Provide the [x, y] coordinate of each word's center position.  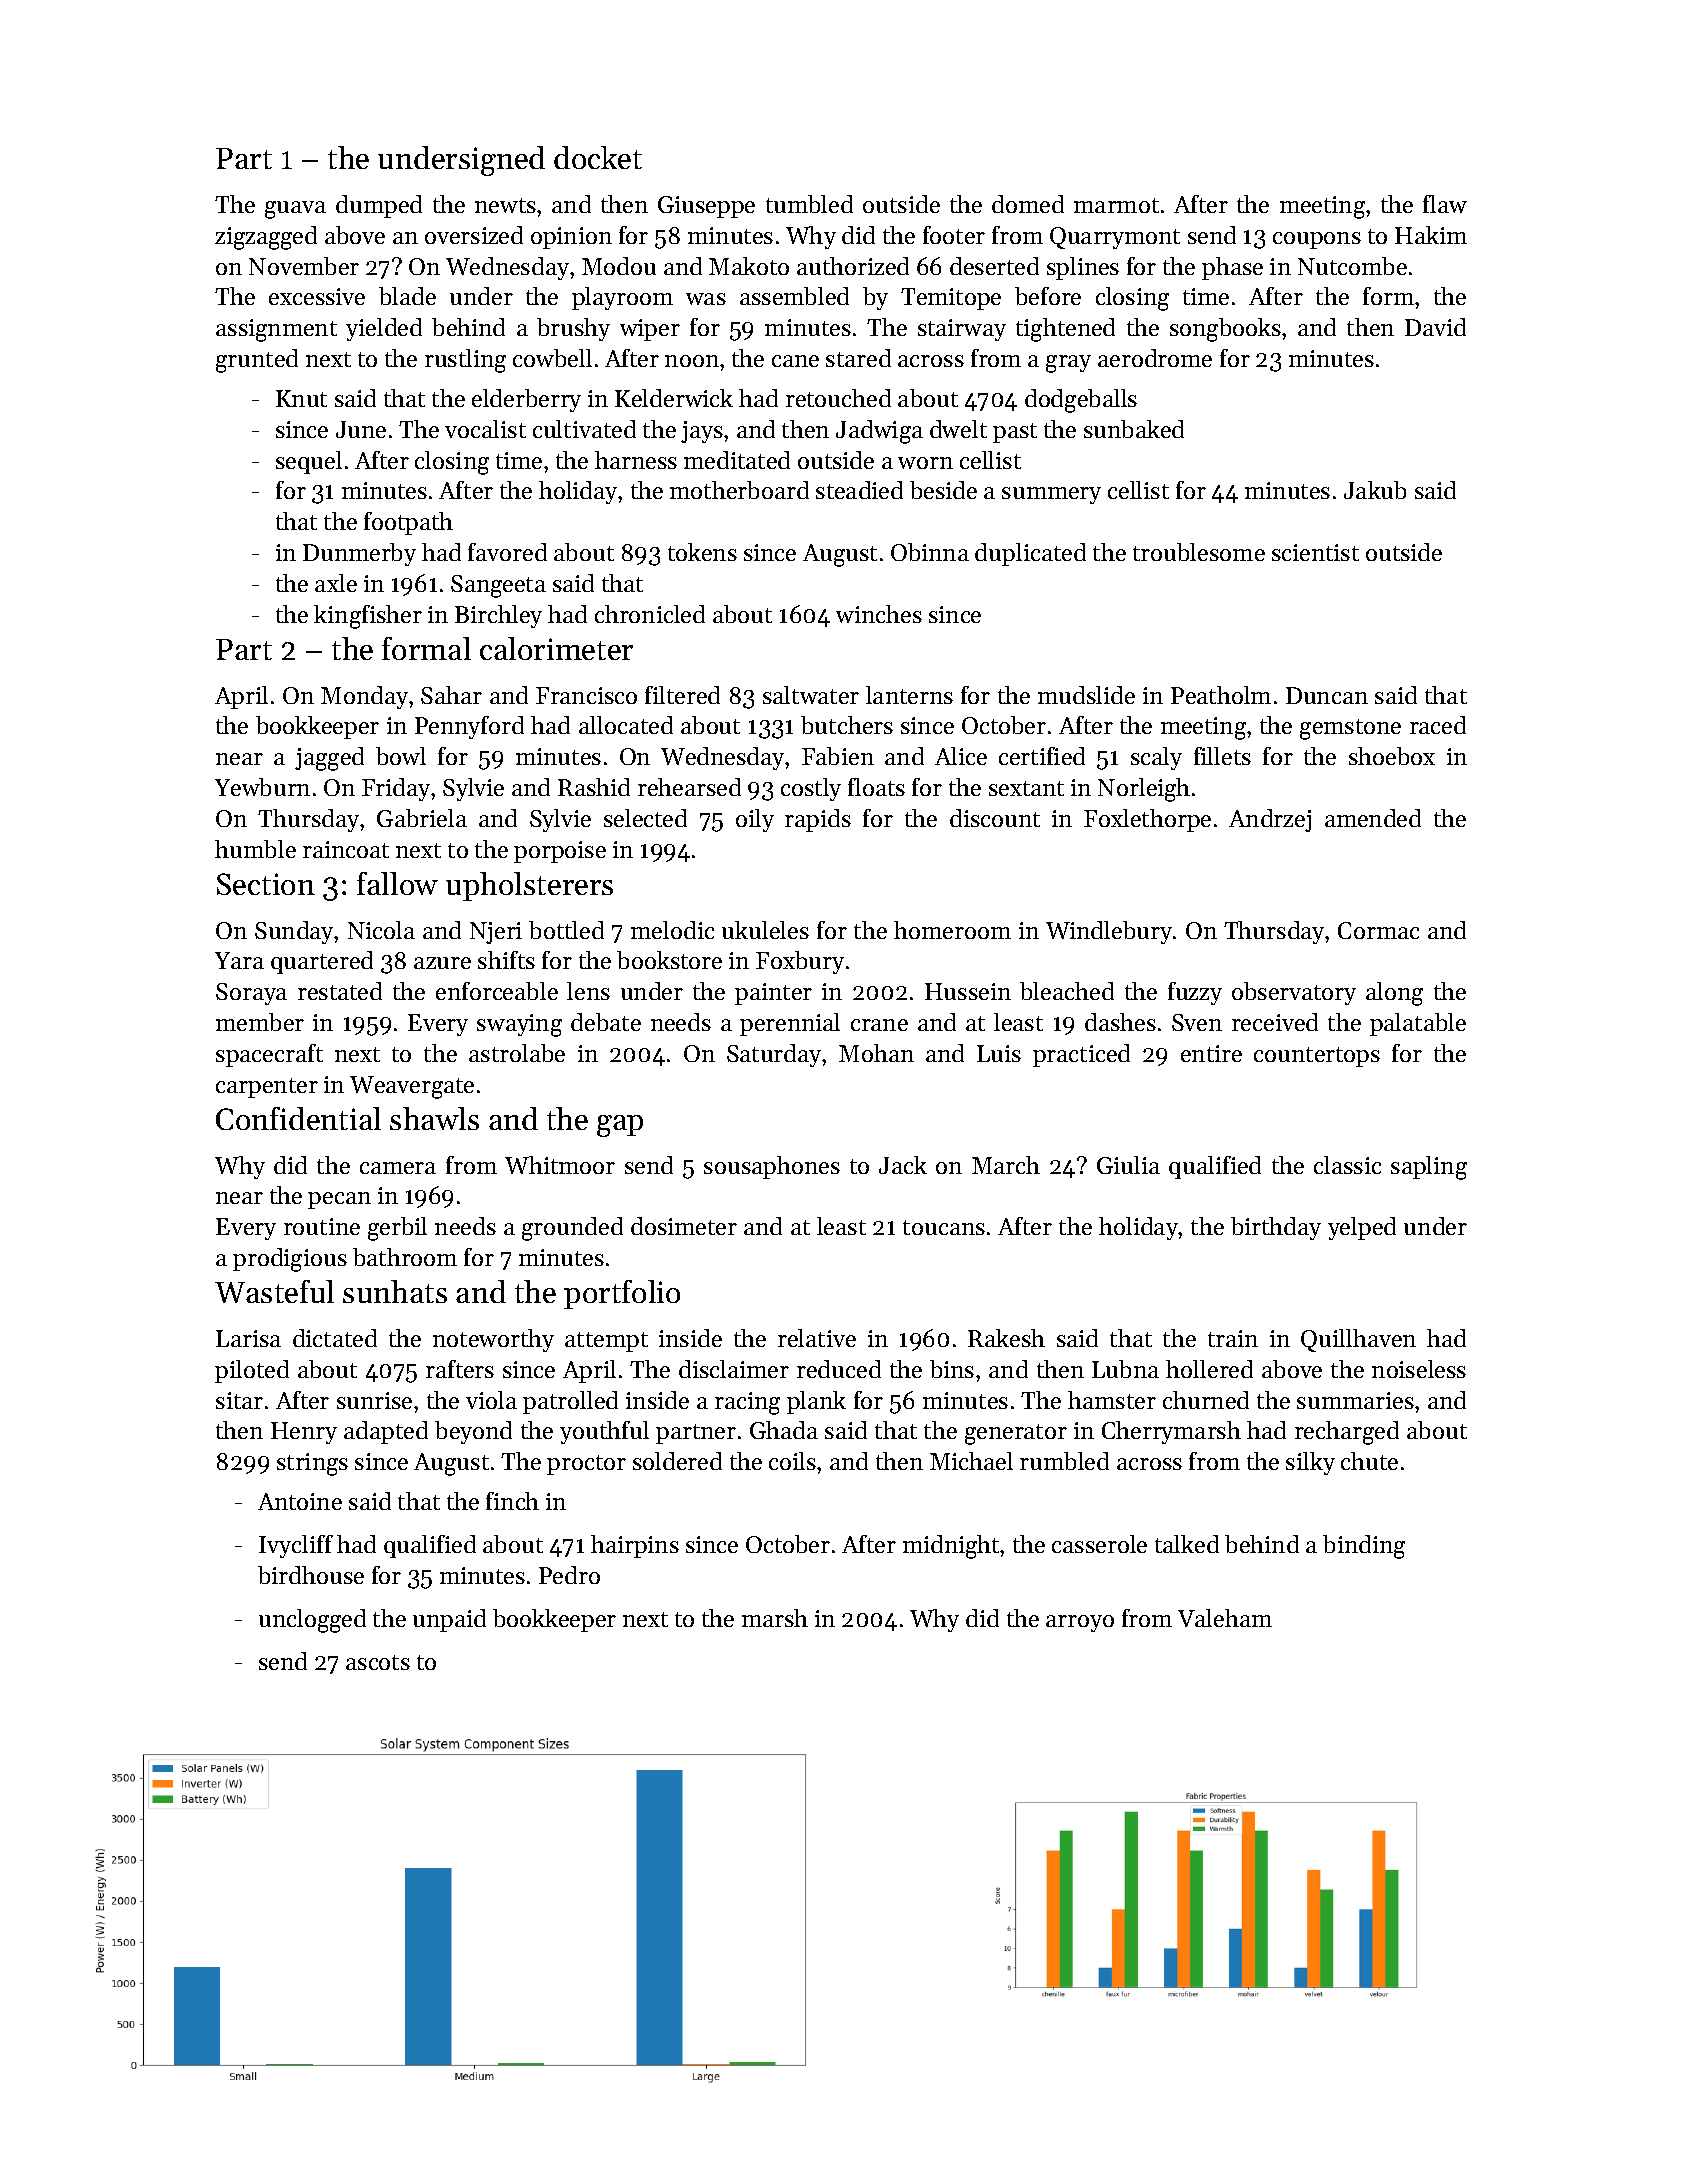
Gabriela [422, 818]
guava [295, 210]
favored [507, 552]
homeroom [952, 930]
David [1435, 327]
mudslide [1086, 695]
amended [1373, 818]
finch [512, 1501]
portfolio [622, 1294]
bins [952, 1369]
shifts [506, 960]
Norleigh [1144, 790]
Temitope [951, 299]
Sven [1197, 1022]
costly [811, 789]
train [1233, 1338]
